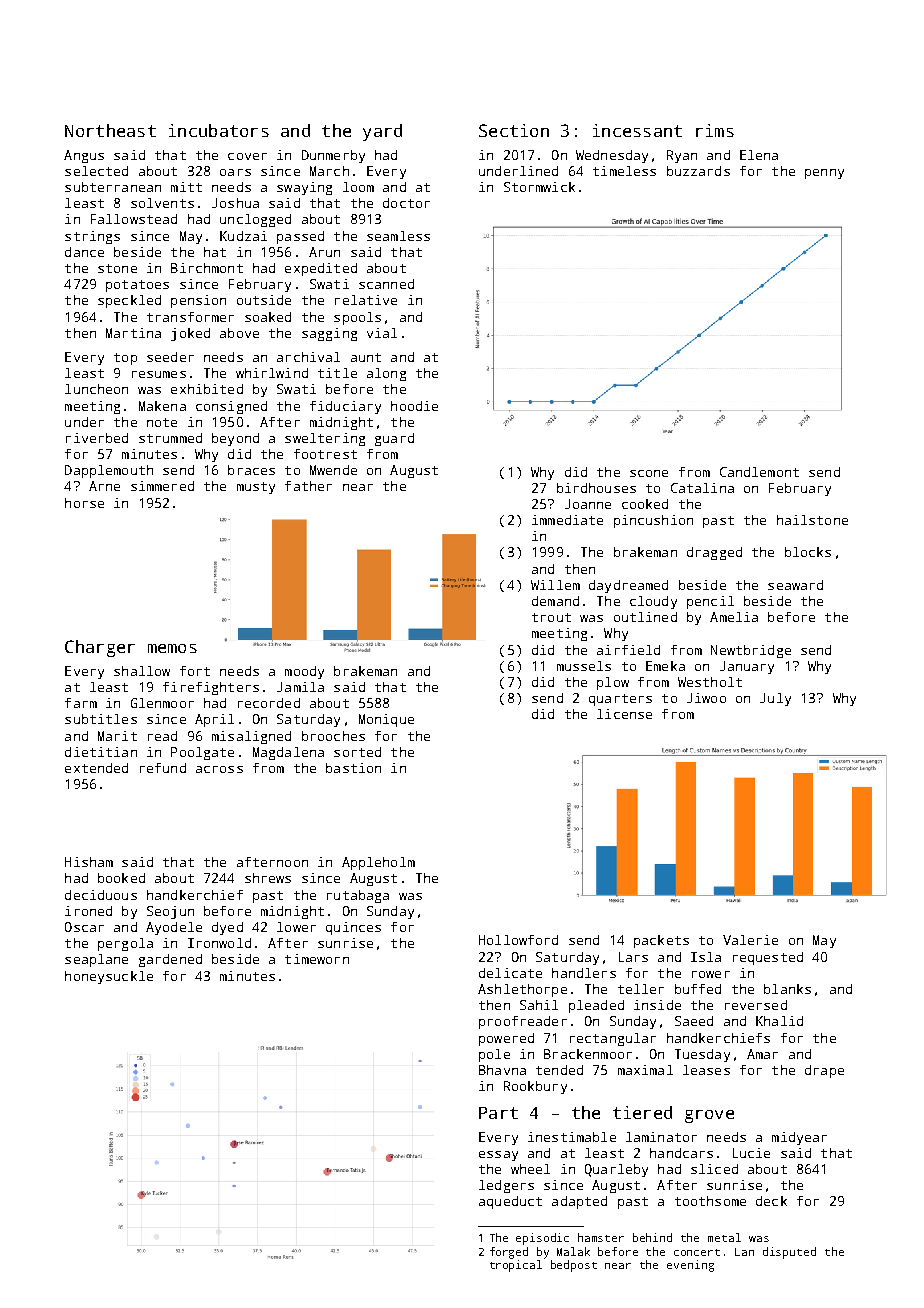 This page has height=1308, width=924. What do you see at coordinates (353, 928) in the page?
I see `quinces` at bounding box center [353, 928].
